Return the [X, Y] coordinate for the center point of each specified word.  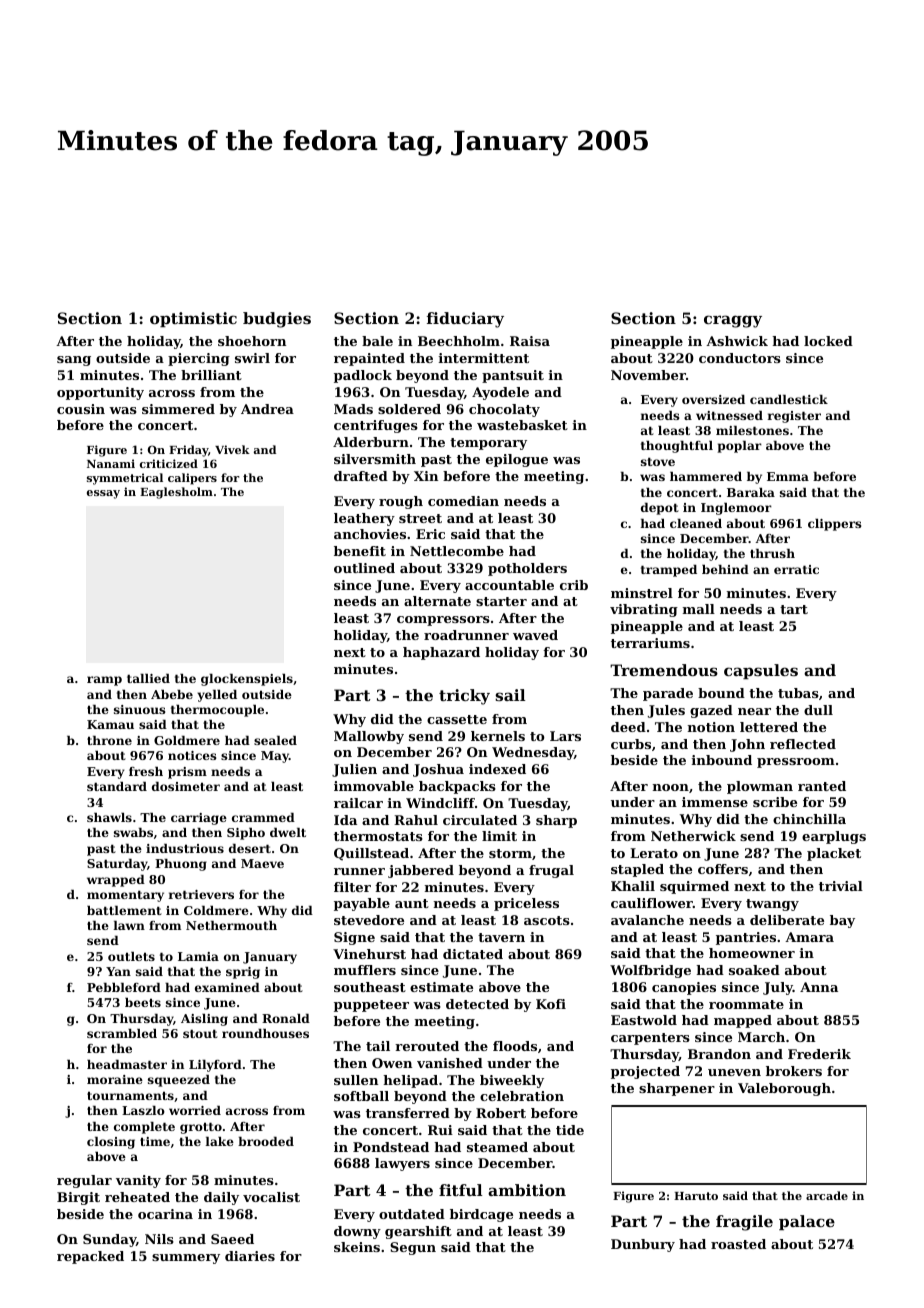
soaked [754, 970]
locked [828, 341]
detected [477, 1004]
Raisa [530, 341]
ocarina [165, 1214]
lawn [129, 925]
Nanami [111, 463]
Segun [413, 1248]
